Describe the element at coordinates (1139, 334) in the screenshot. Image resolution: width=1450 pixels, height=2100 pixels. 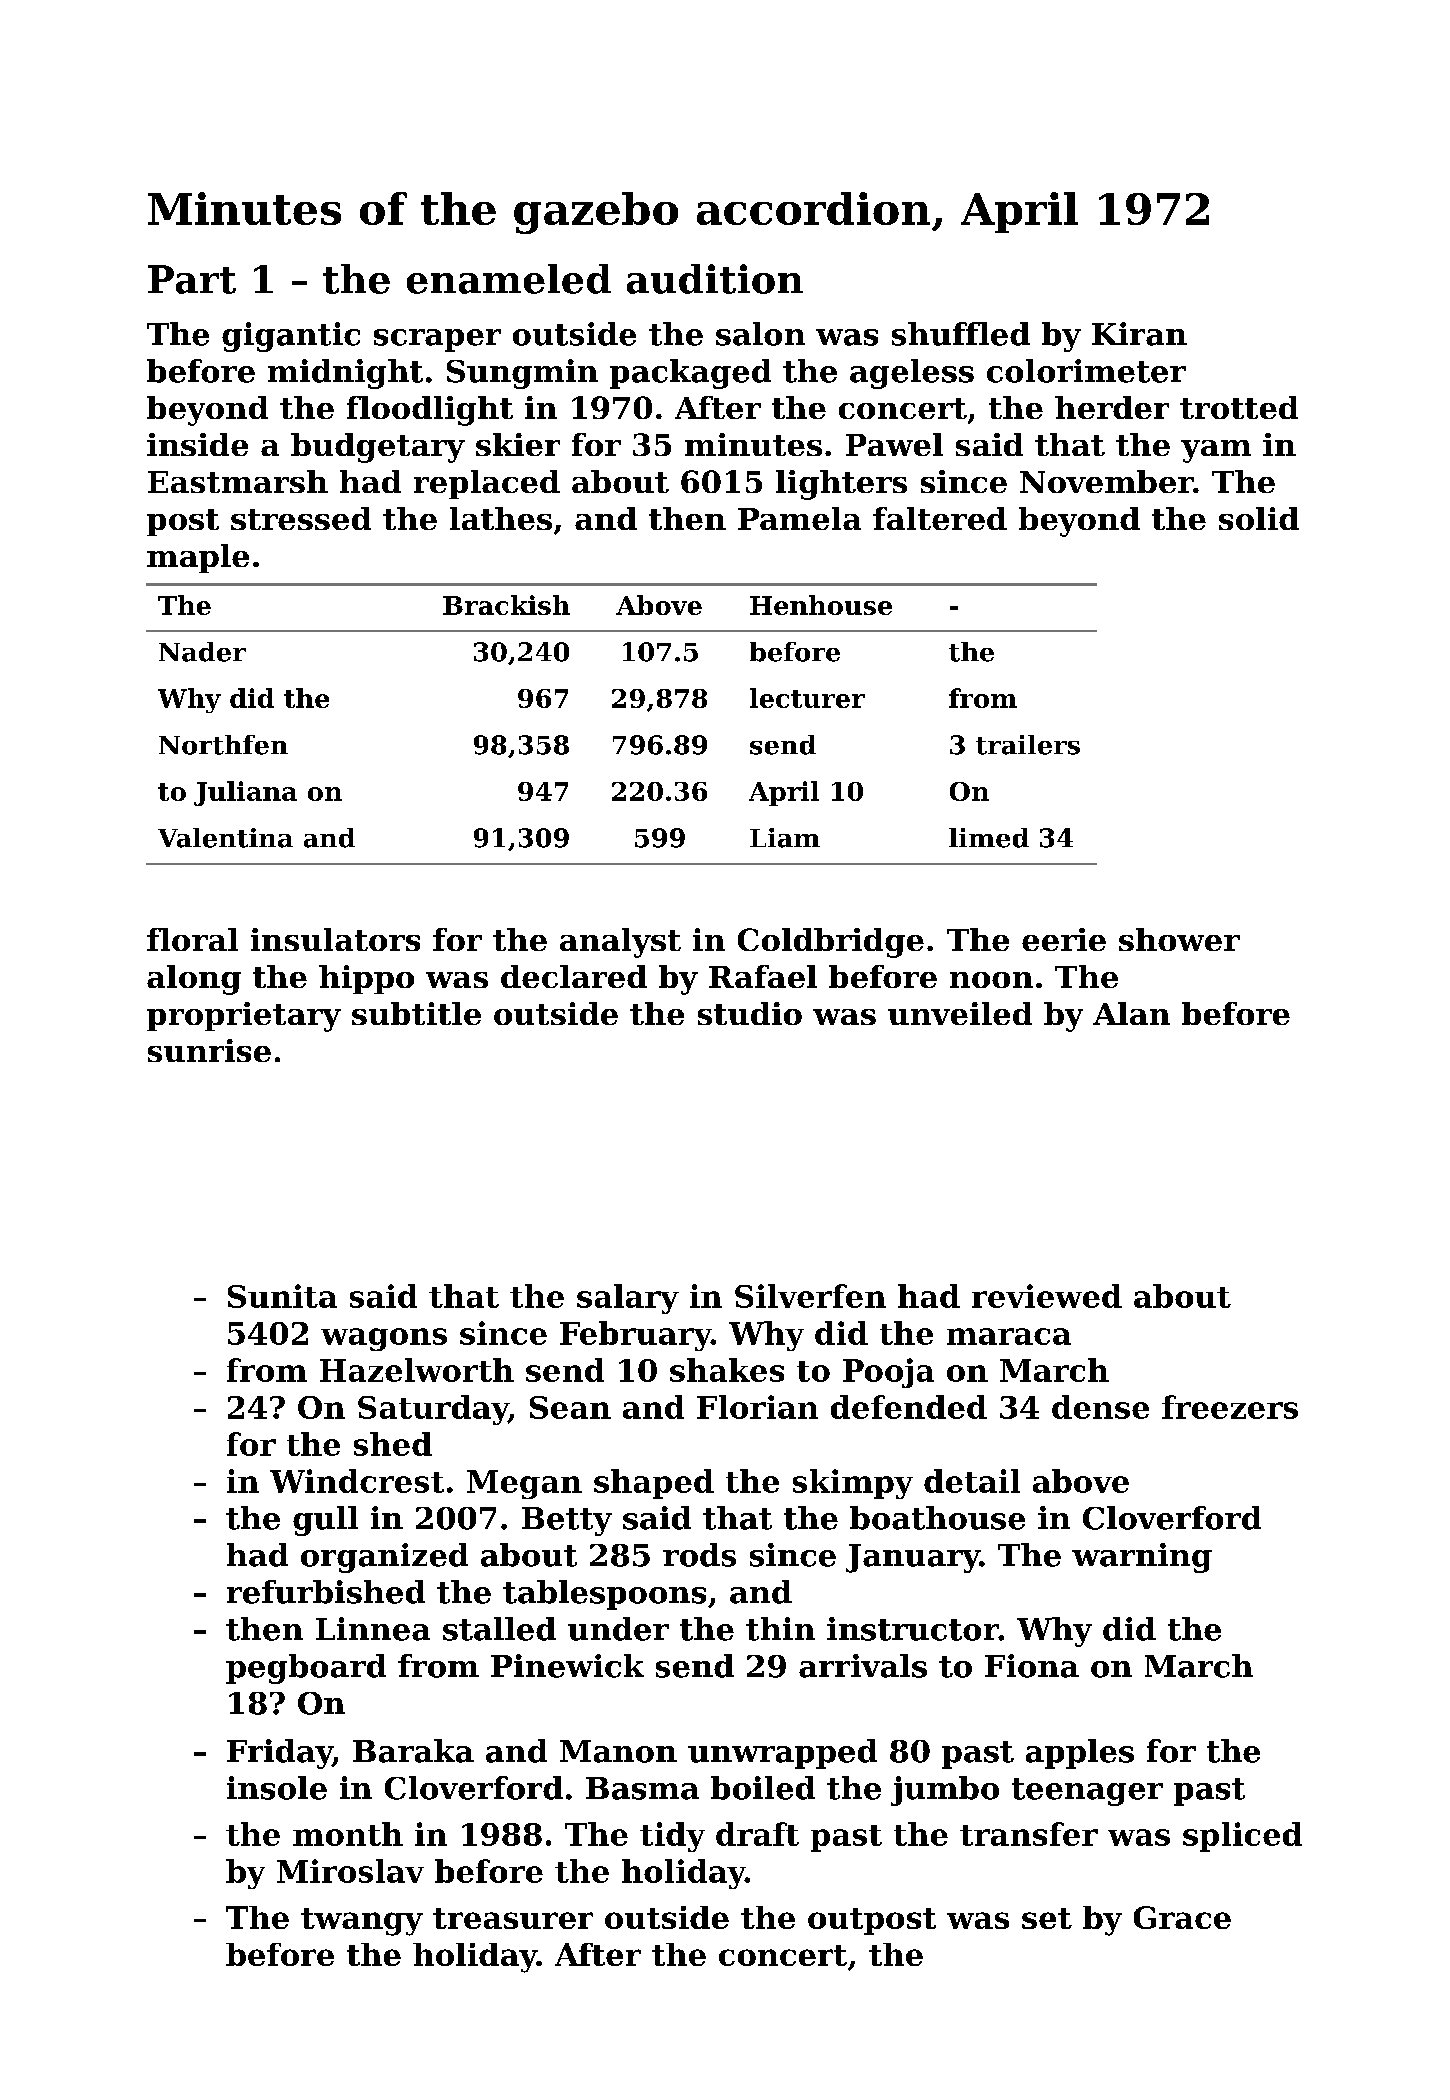
I see `Kiran` at that location.
